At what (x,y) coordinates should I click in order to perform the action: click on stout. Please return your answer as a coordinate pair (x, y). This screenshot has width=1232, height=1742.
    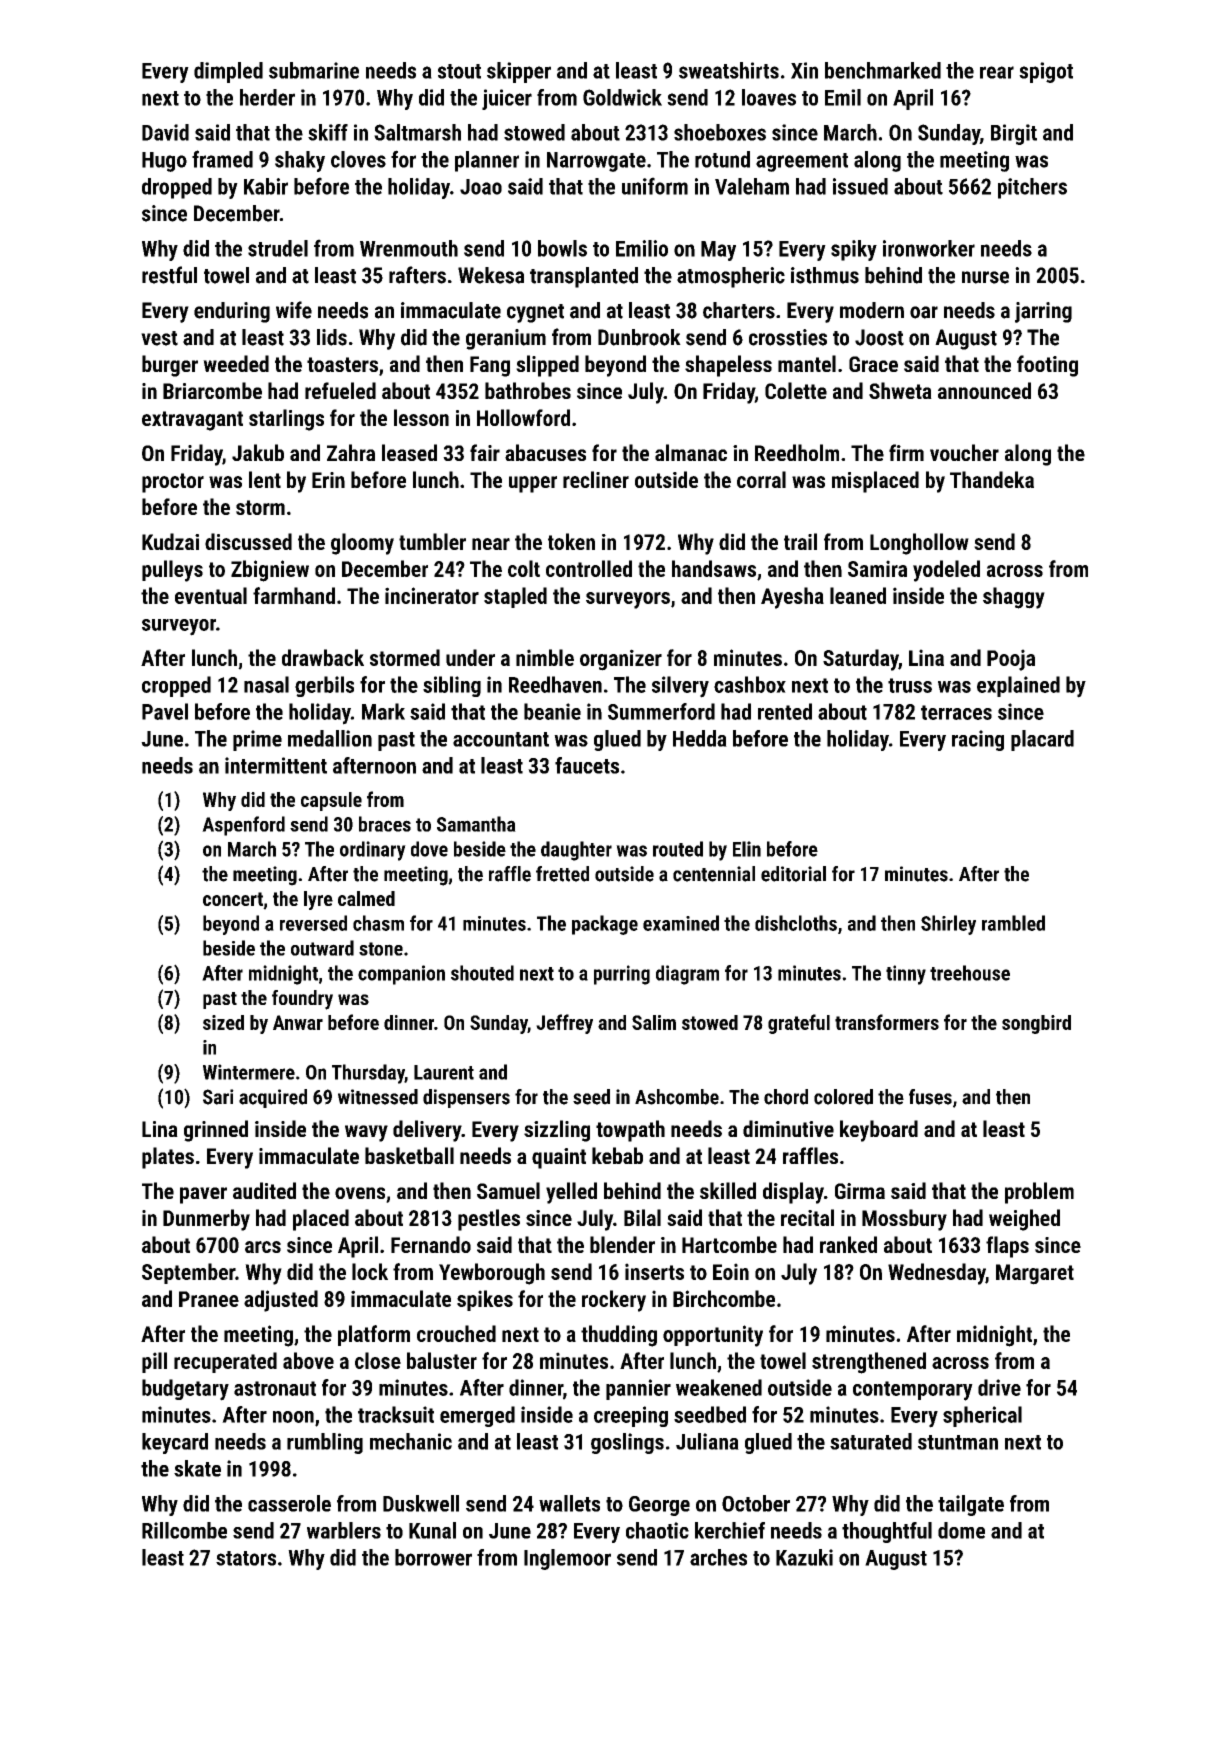
    Looking at the image, I should click on (459, 71).
